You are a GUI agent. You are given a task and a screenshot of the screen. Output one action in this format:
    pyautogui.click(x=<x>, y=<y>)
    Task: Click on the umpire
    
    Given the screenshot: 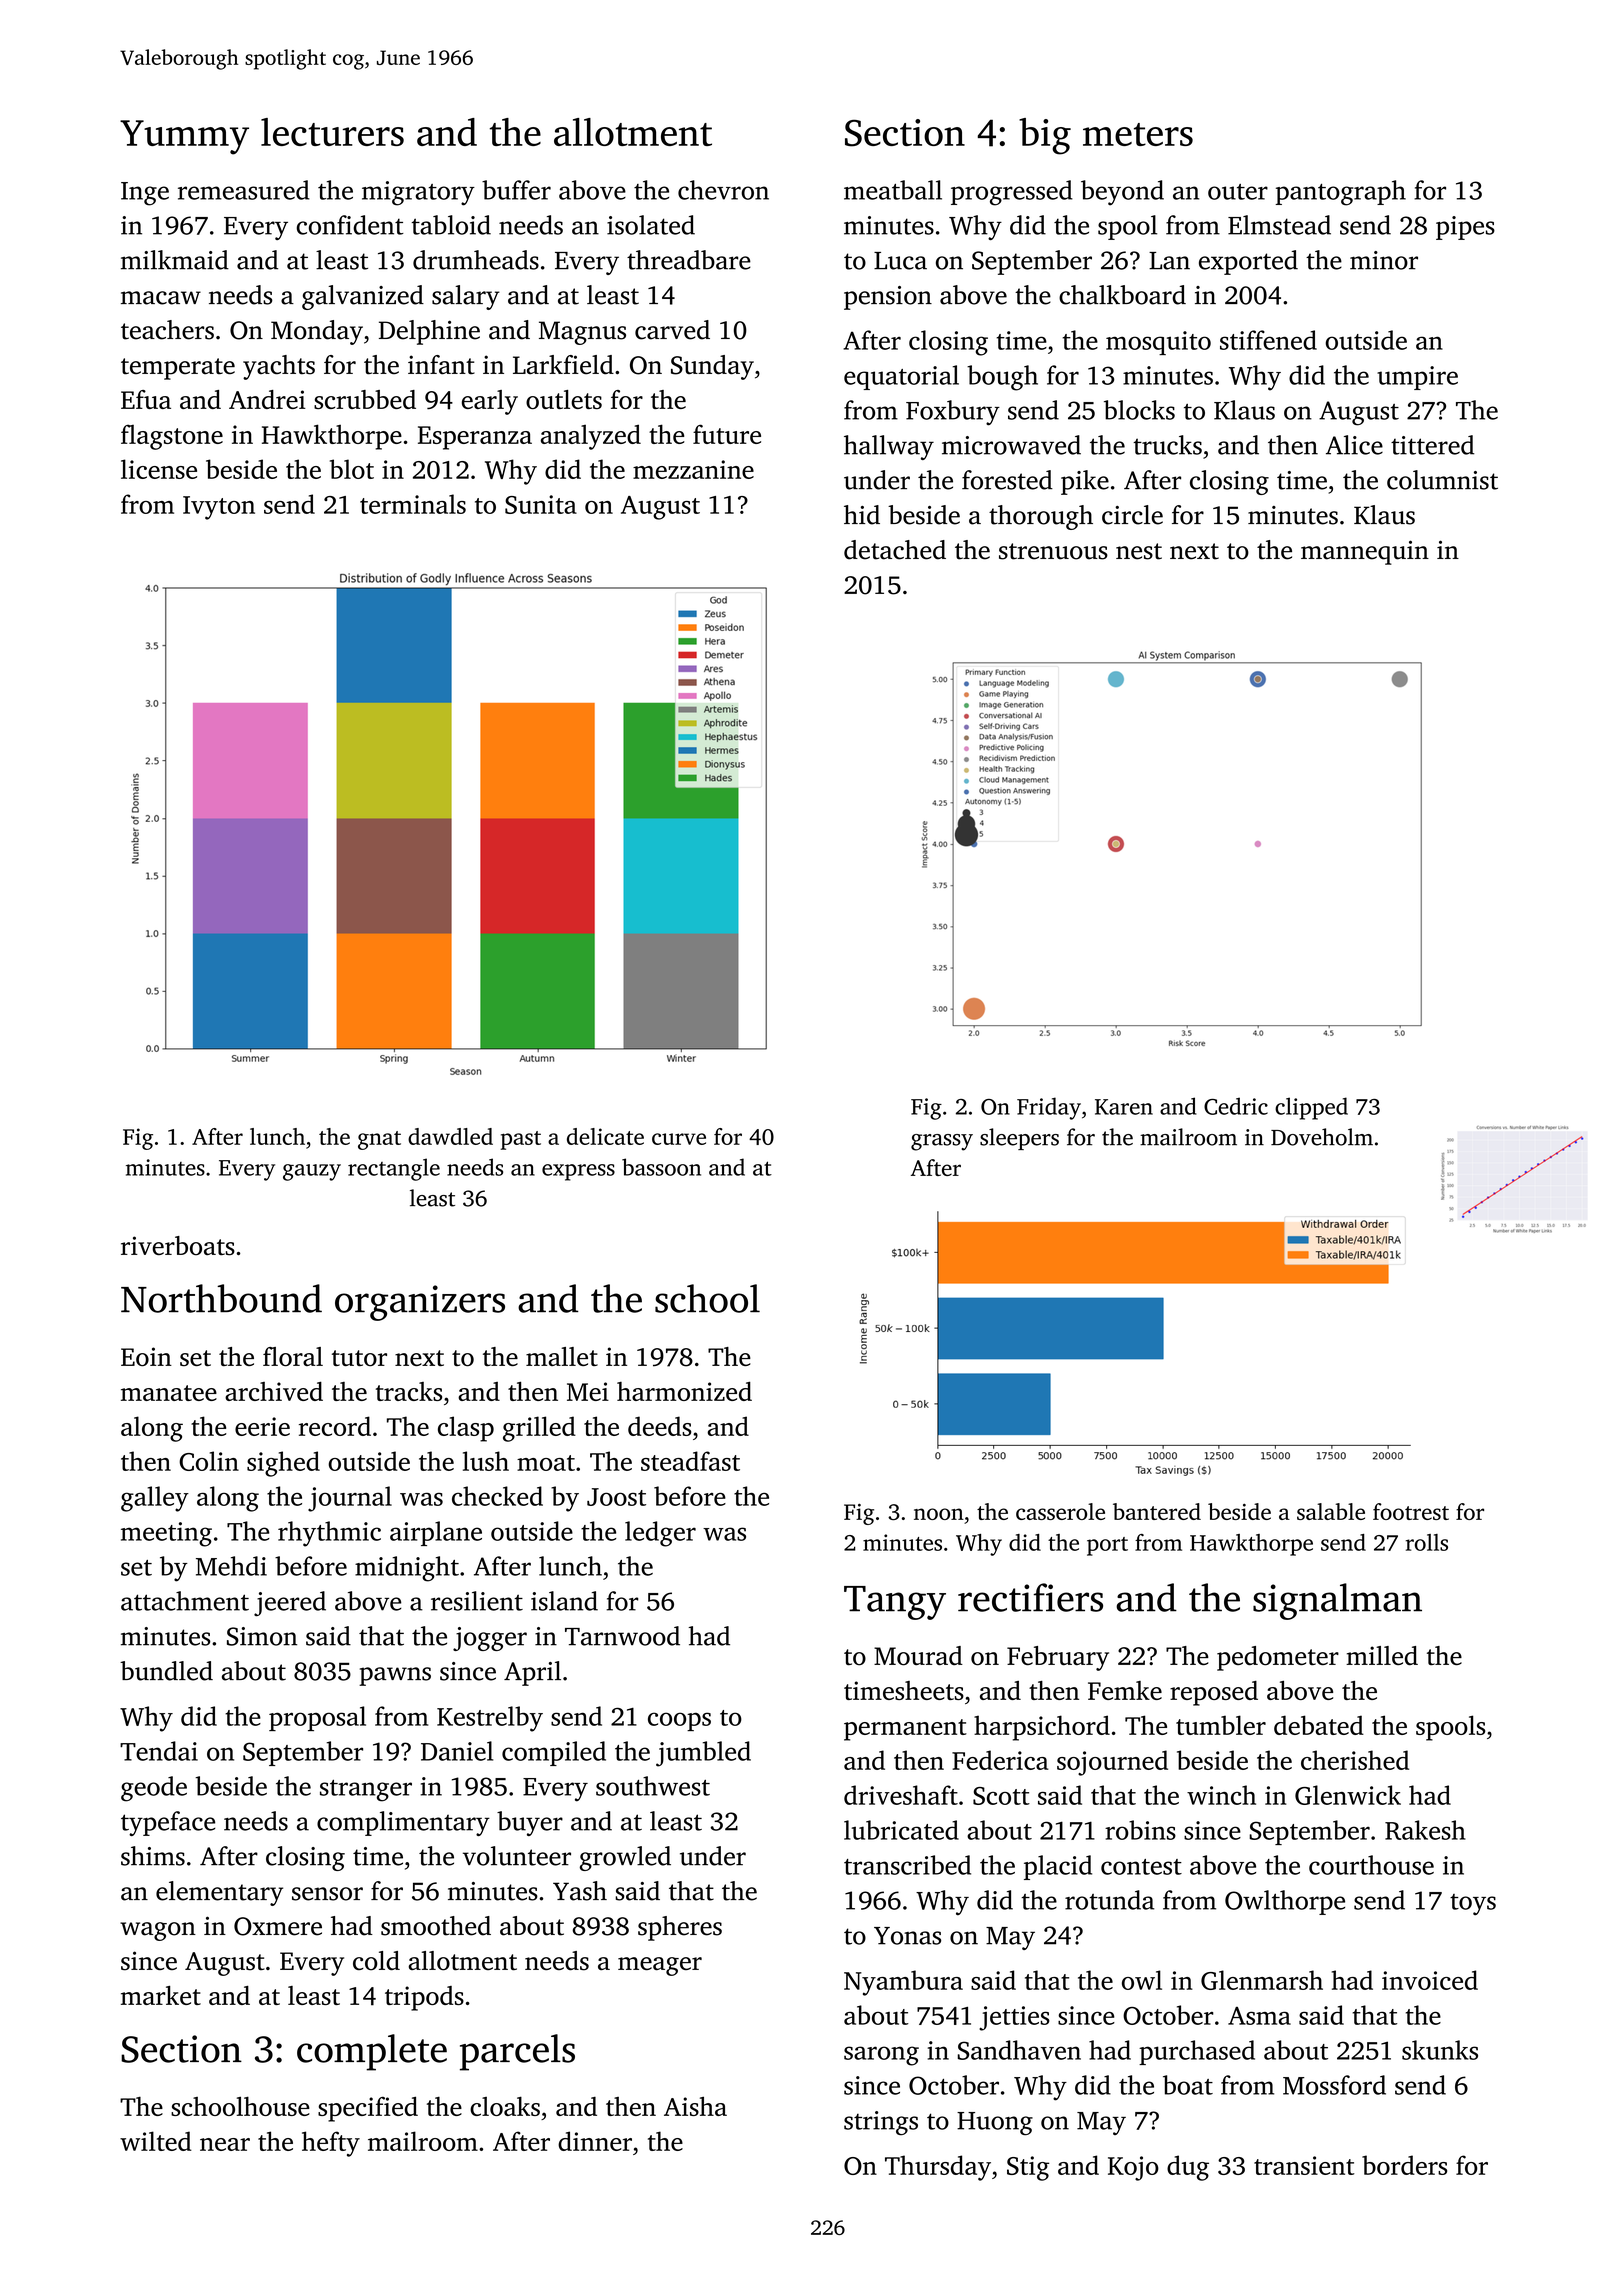 What is the action you would take?
    pyautogui.click(x=1417, y=378)
